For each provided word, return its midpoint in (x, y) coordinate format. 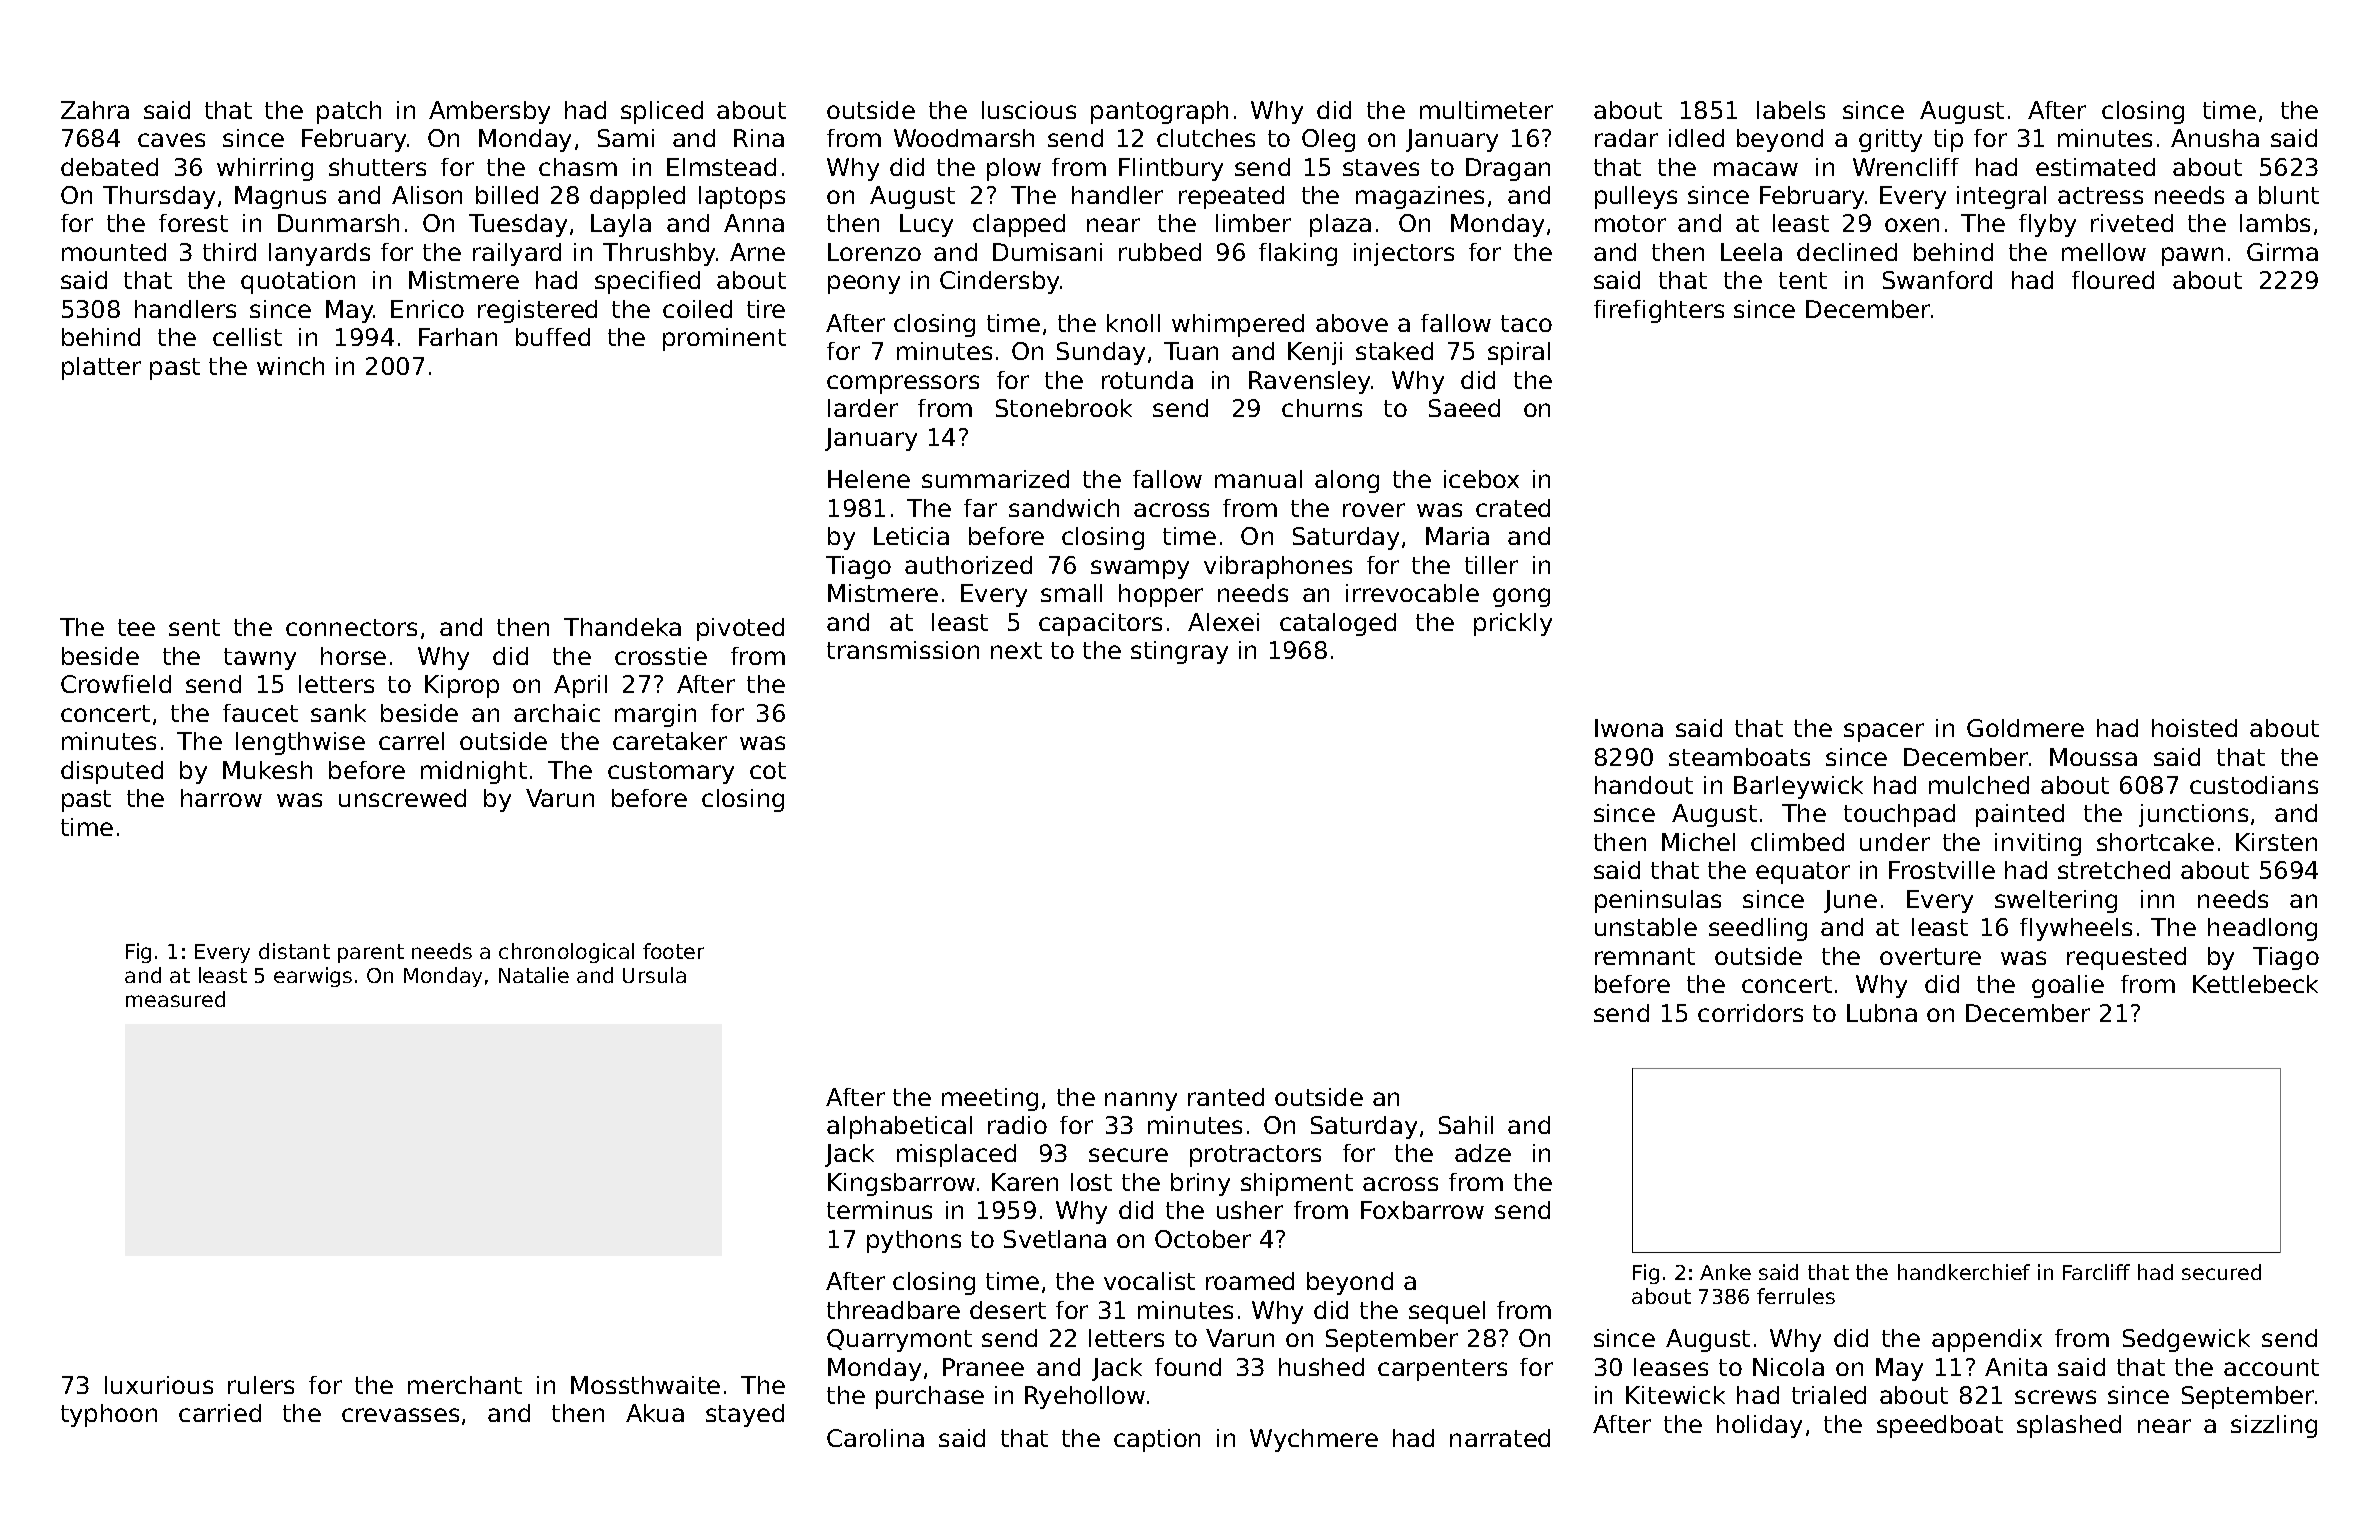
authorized (968, 565)
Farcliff (2096, 1272)
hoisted (2194, 728)
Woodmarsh (964, 138)
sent (194, 627)
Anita (2016, 1367)
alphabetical (899, 1127)
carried (220, 1413)
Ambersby (489, 112)
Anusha (2215, 138)
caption (1157, 1440)
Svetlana (1055, 1239)
